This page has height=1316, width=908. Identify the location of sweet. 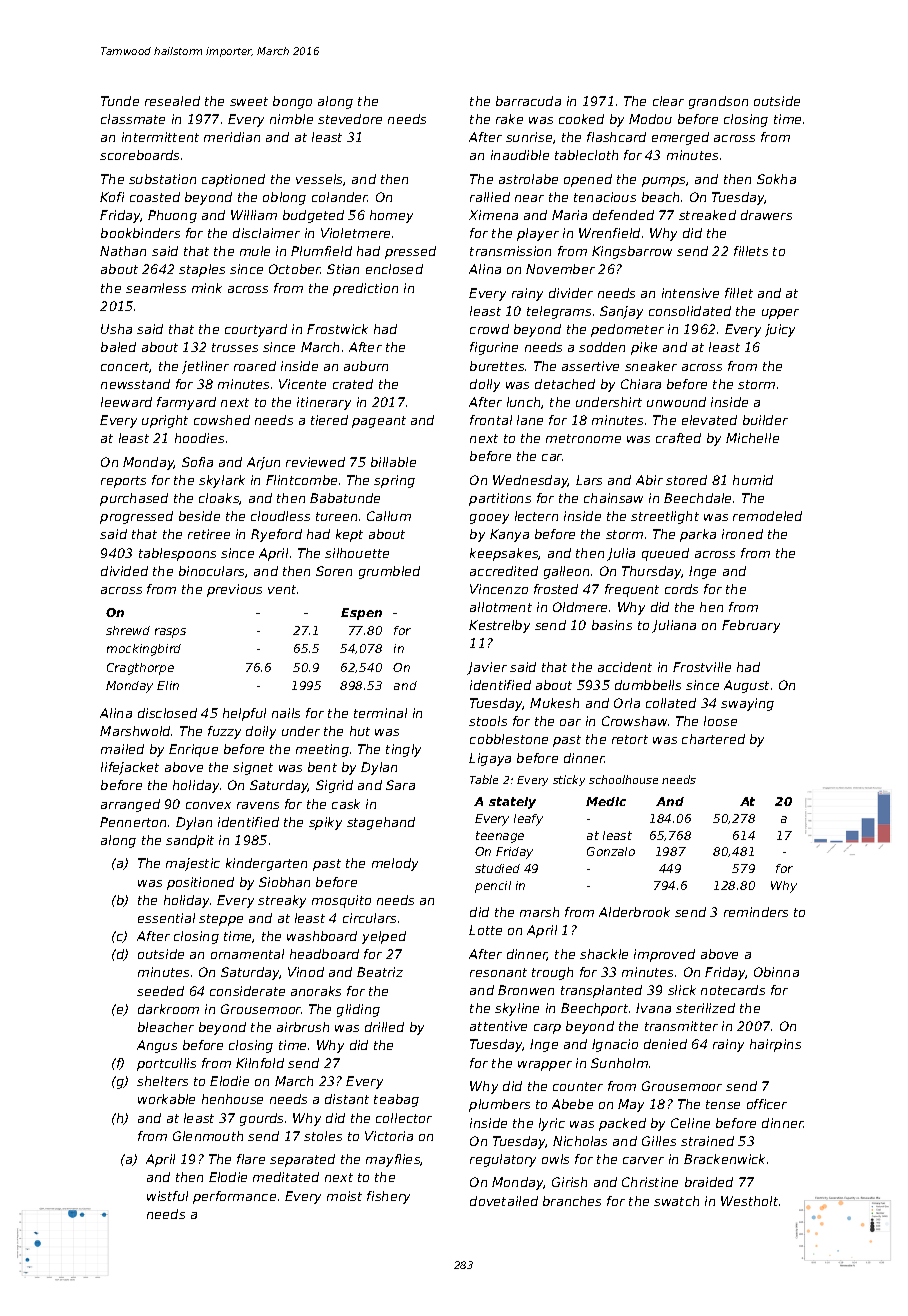
(249, 101).
